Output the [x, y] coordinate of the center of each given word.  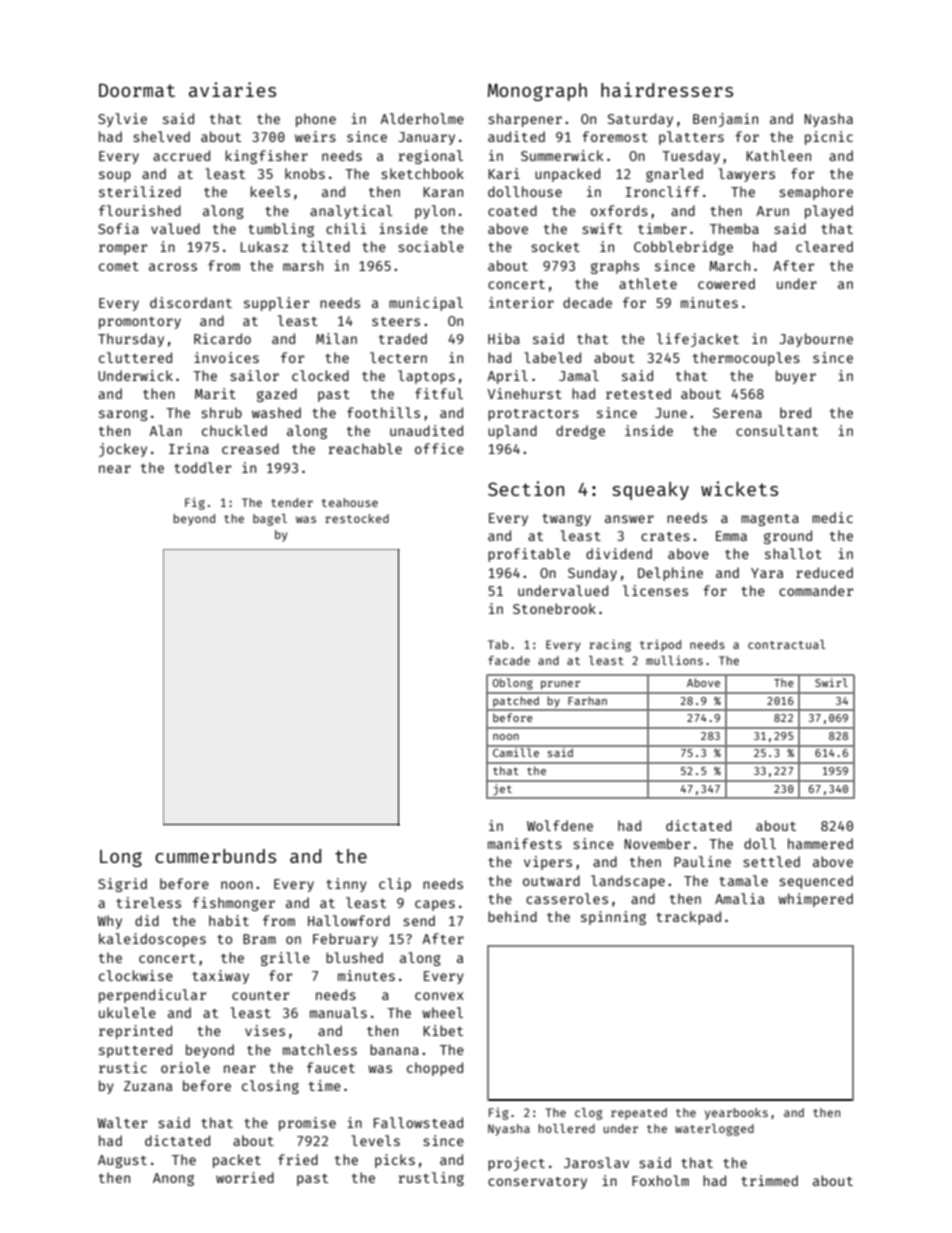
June [671, 413]
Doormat [137, 90]
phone [316, 120]
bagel [270, 520]
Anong [173, 1179]
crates [665, 536]
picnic [829, 138]
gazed [277, 395]
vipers [548, 863]
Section [526, 488]
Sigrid [122, 885]
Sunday [592, 574]
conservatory [537, 1183]
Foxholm [660, 1180]
